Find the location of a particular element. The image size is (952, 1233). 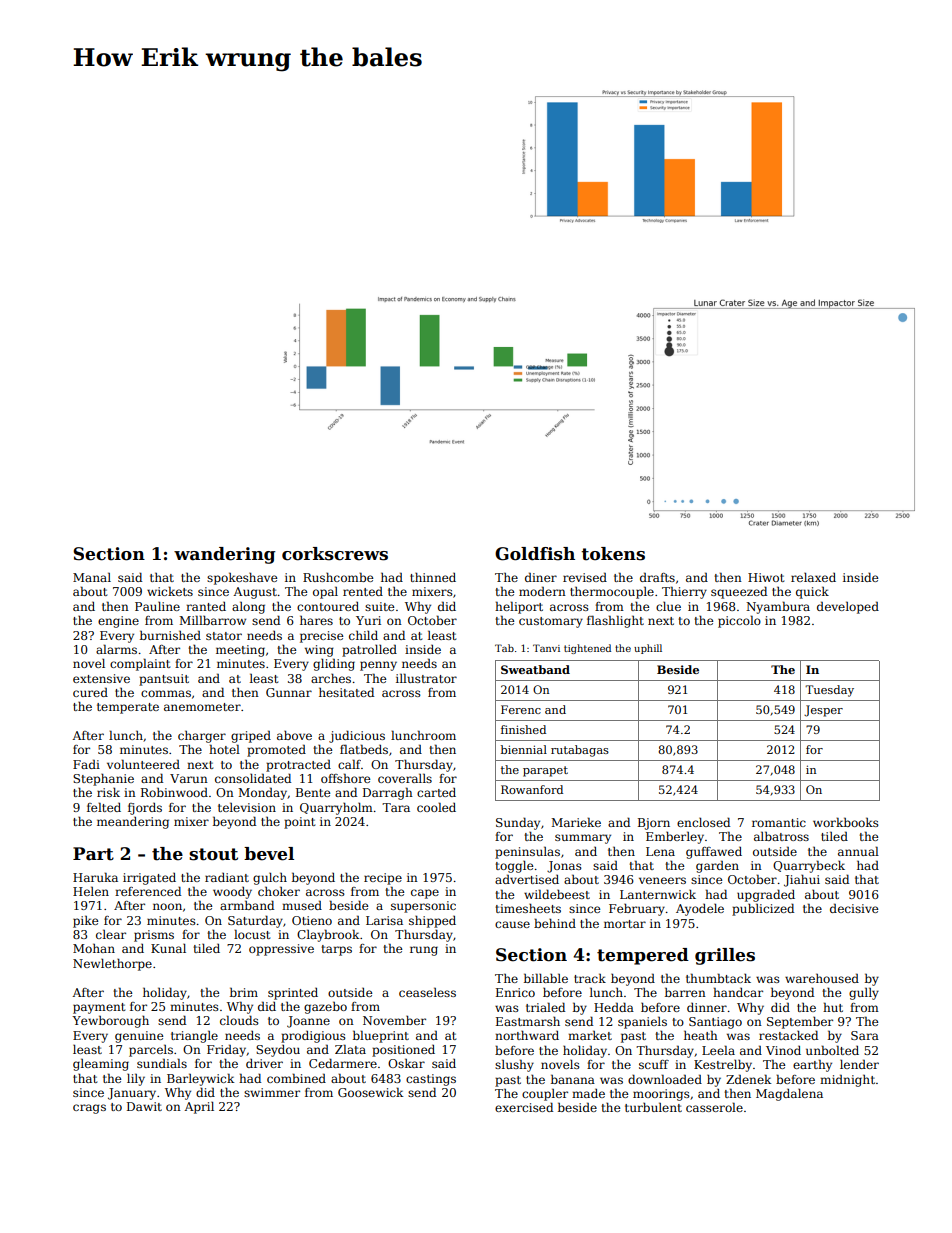

heliport is located at coordinates (519, 607).
